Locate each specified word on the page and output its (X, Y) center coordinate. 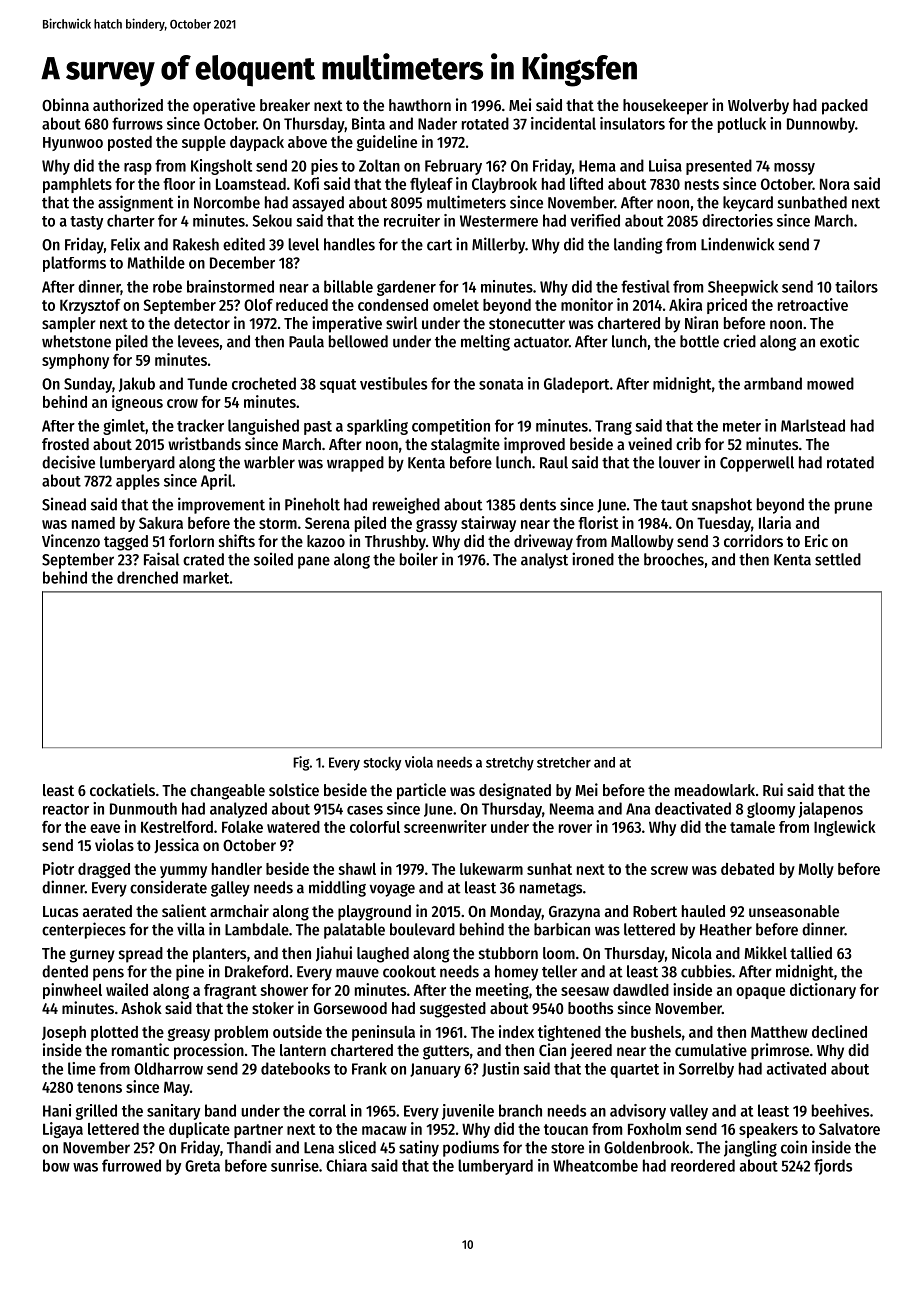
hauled (703, 911)
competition (451, 427)
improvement (221, 505)
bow (56, 1165)
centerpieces (84, 930)
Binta (368, 123)
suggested (453, 1010)
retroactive (813, 304)
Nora (835, 184)
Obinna (65, 104)
